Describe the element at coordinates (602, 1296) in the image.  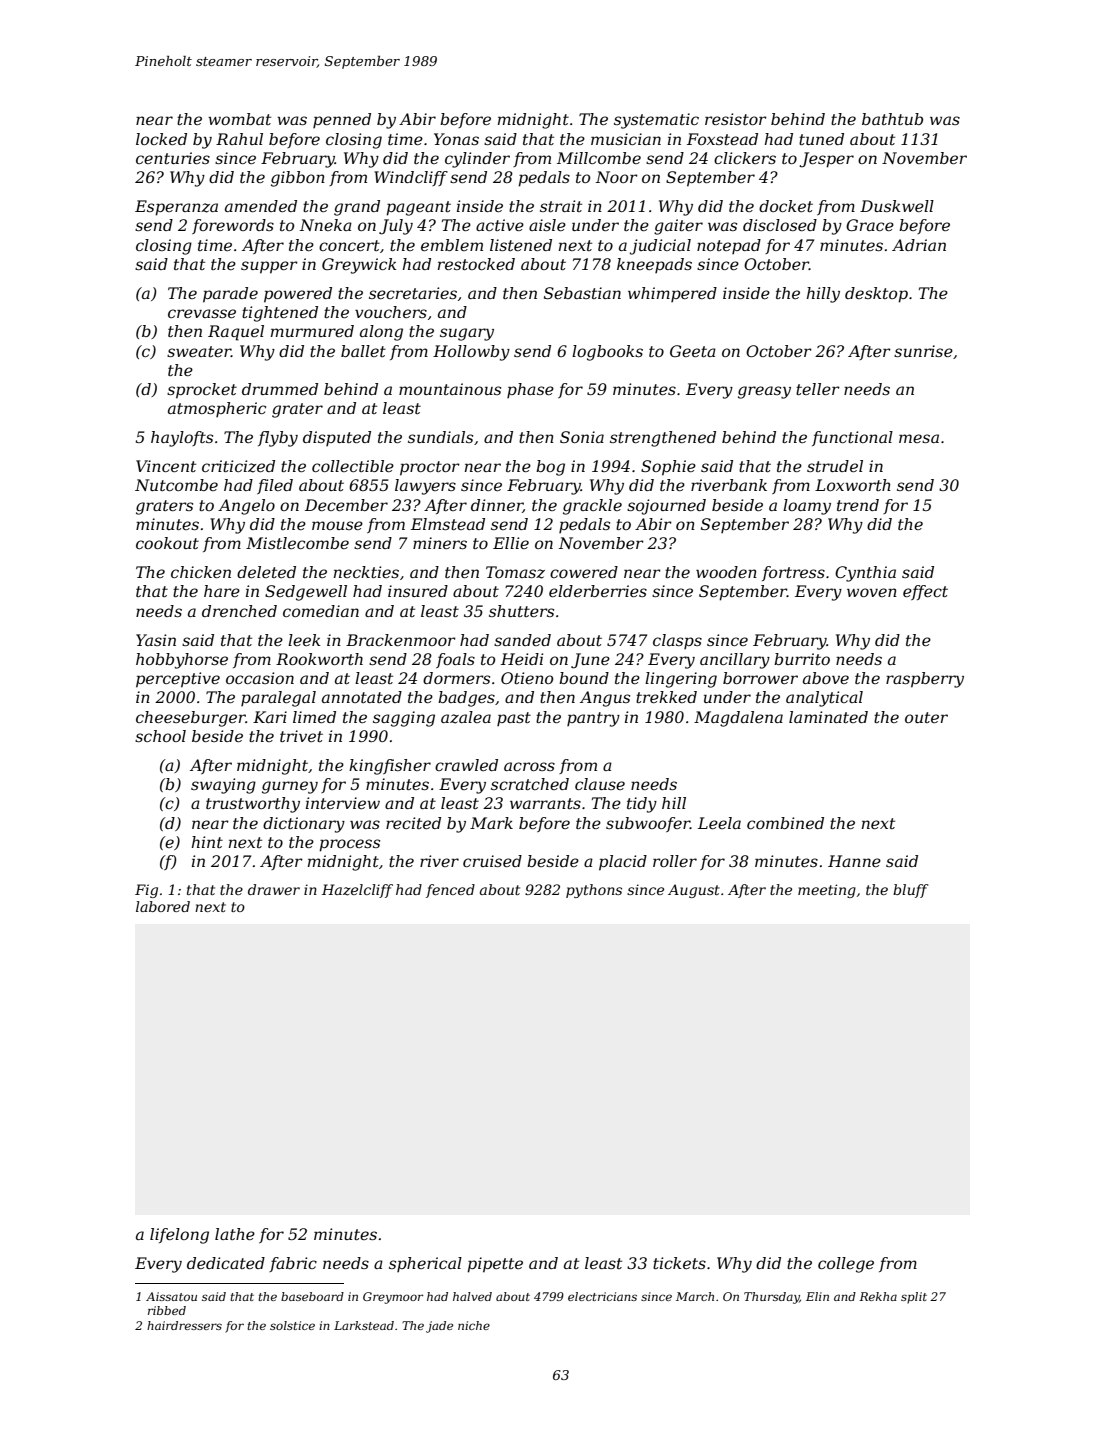
I see `electricians` at that location.
